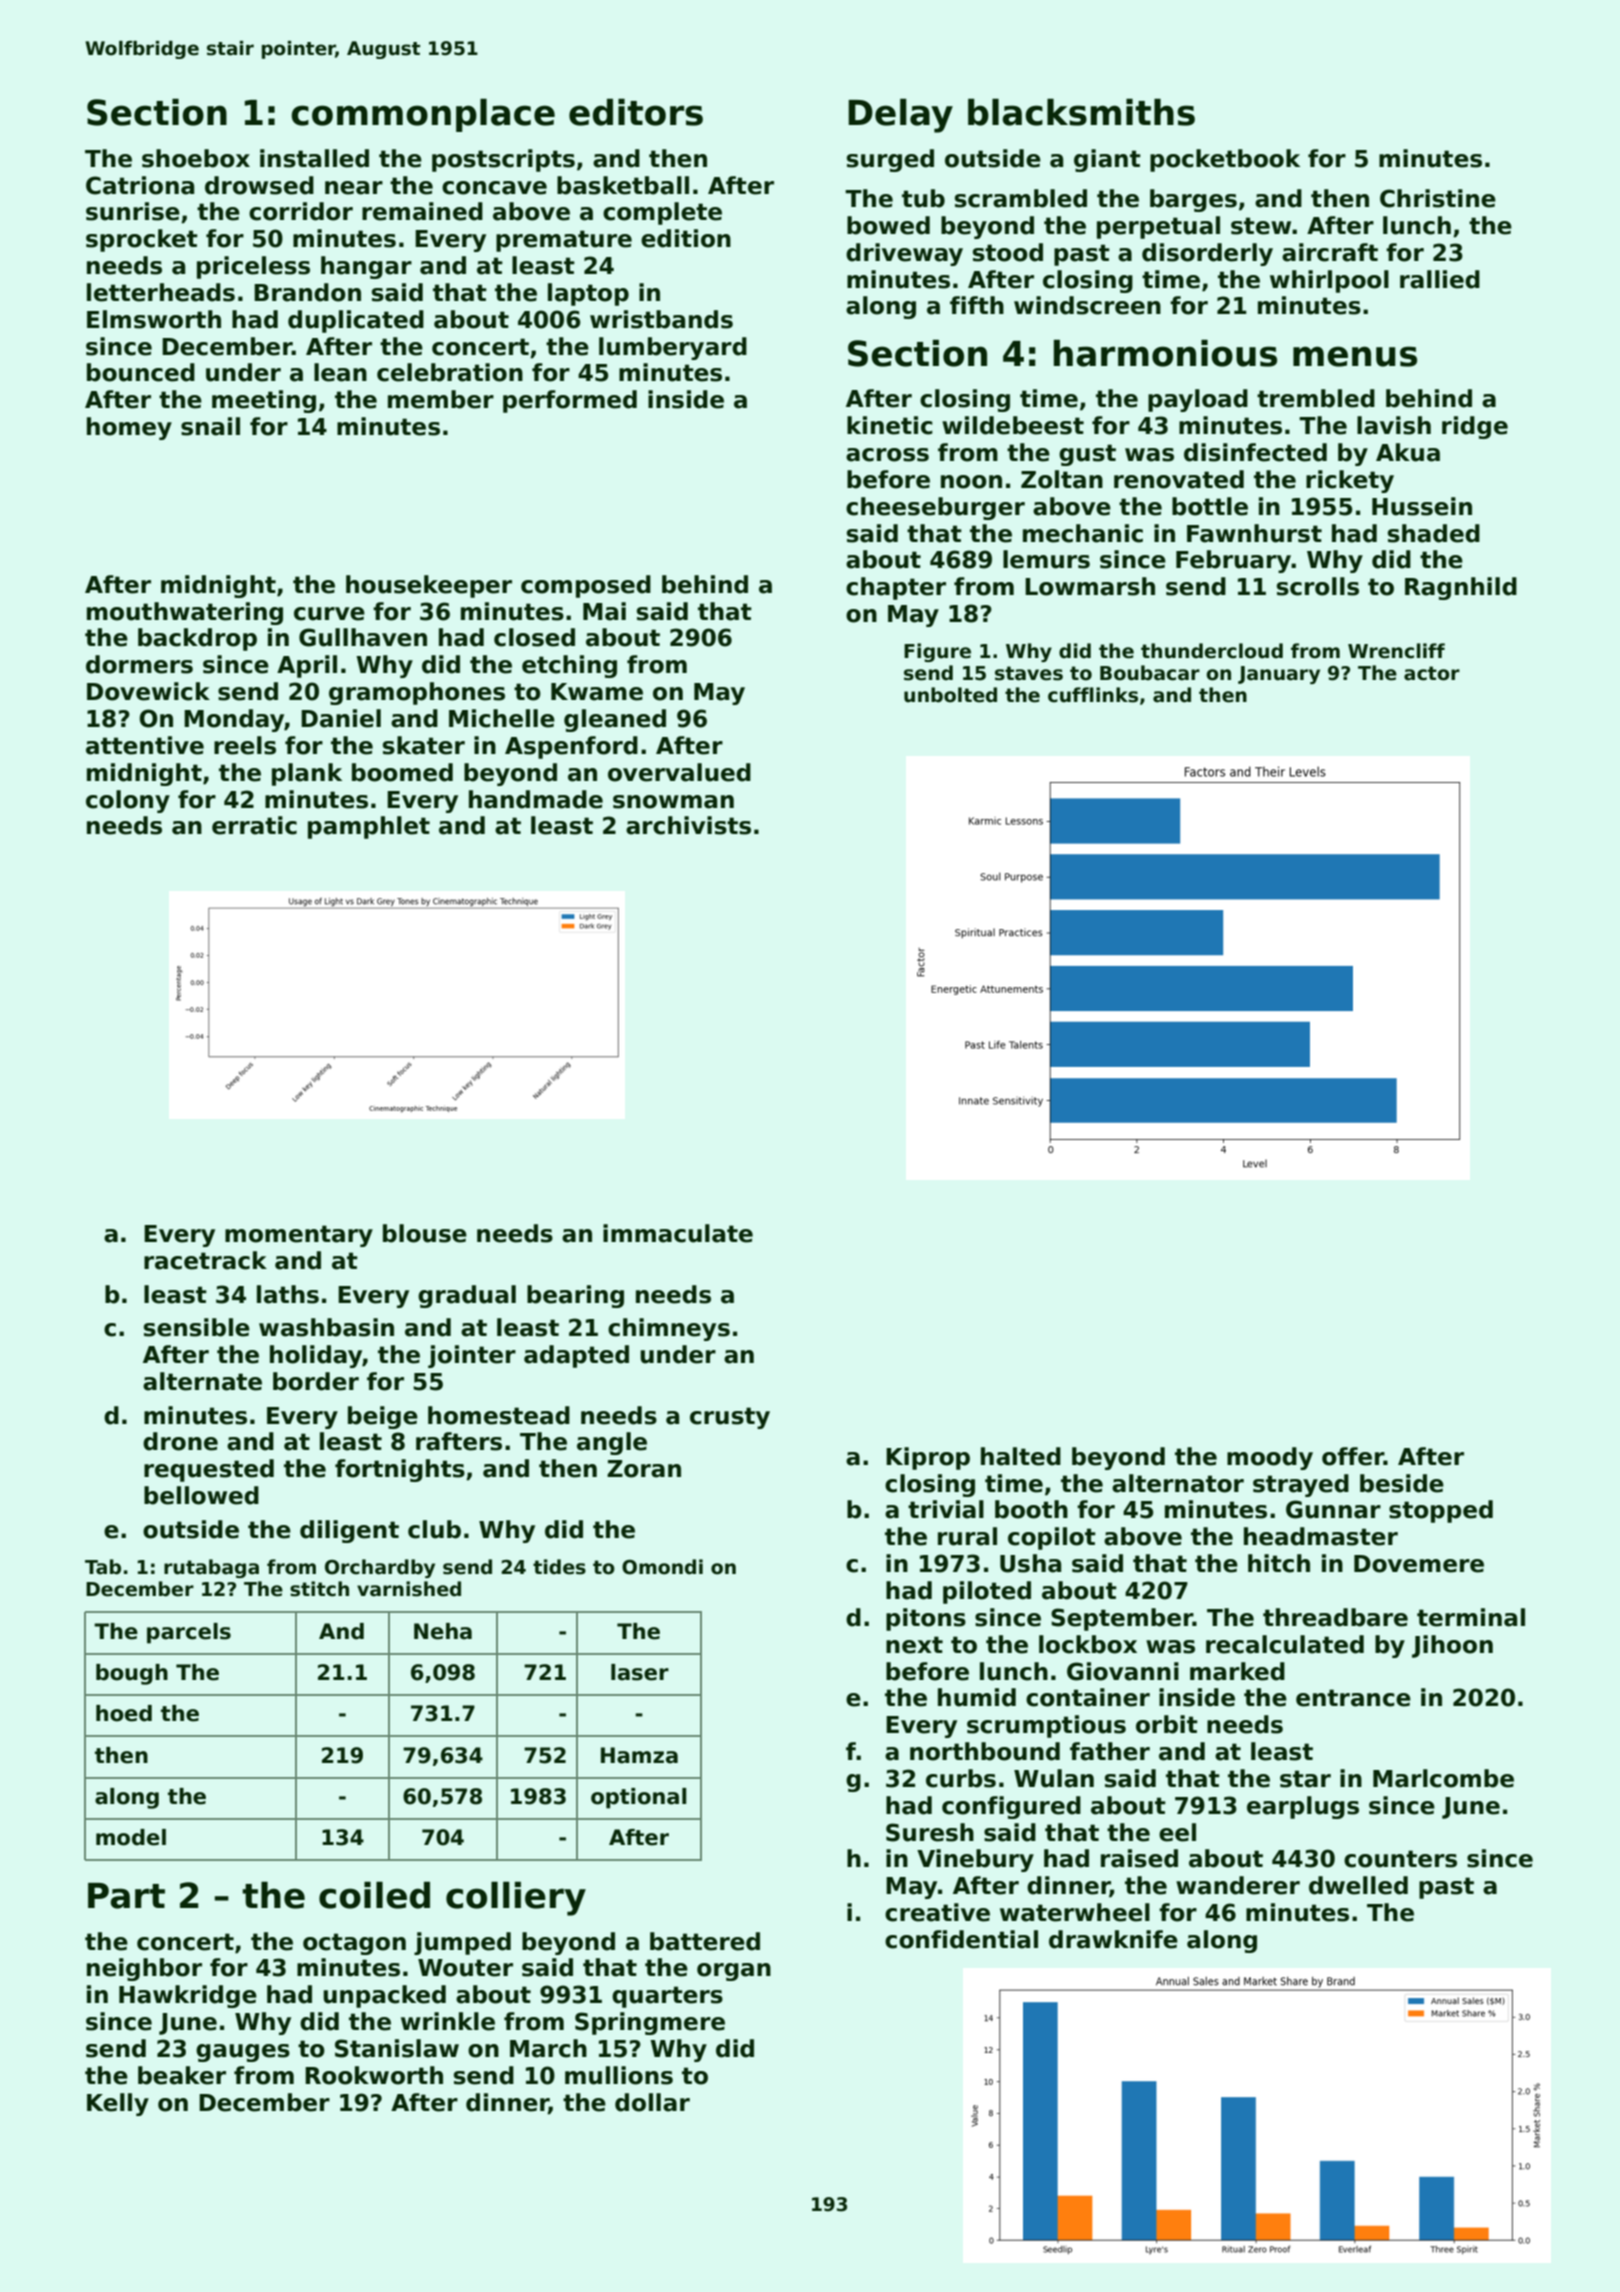 Image resolution: width=1620 pixels, height=2292 pixels. Describe the element at coordinates (1081, 112) in the screenshot. I see `blacksmiths` at that location.
